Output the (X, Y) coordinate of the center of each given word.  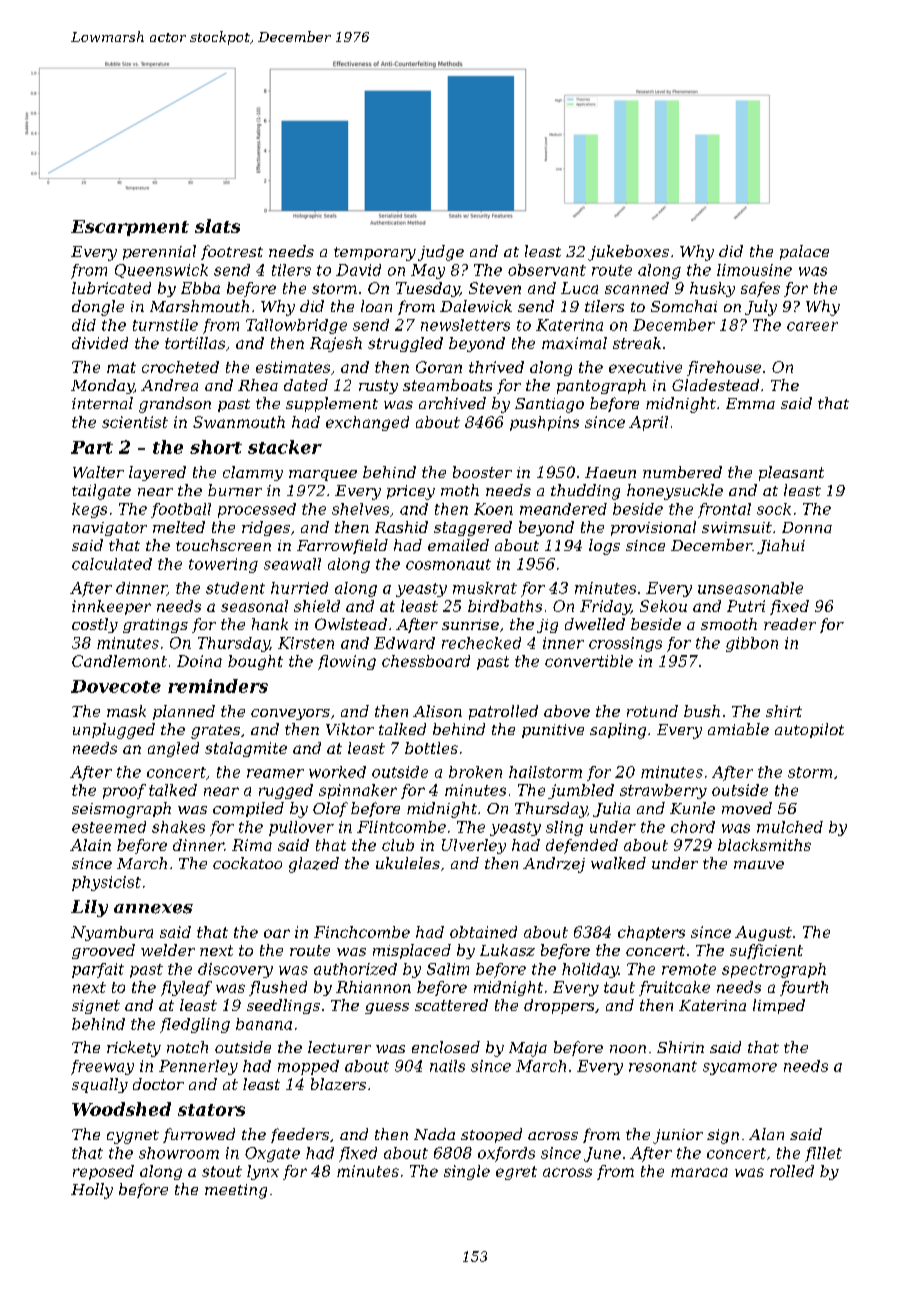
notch (187, 1047)
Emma (750, 403)
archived (452, 403)
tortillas (195, 343)
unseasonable (750, 588)
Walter (98, 472)
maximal (574, 343)
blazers (338, 1084)
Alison (437, 711)
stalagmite (246, 749)
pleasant (791, 473)
